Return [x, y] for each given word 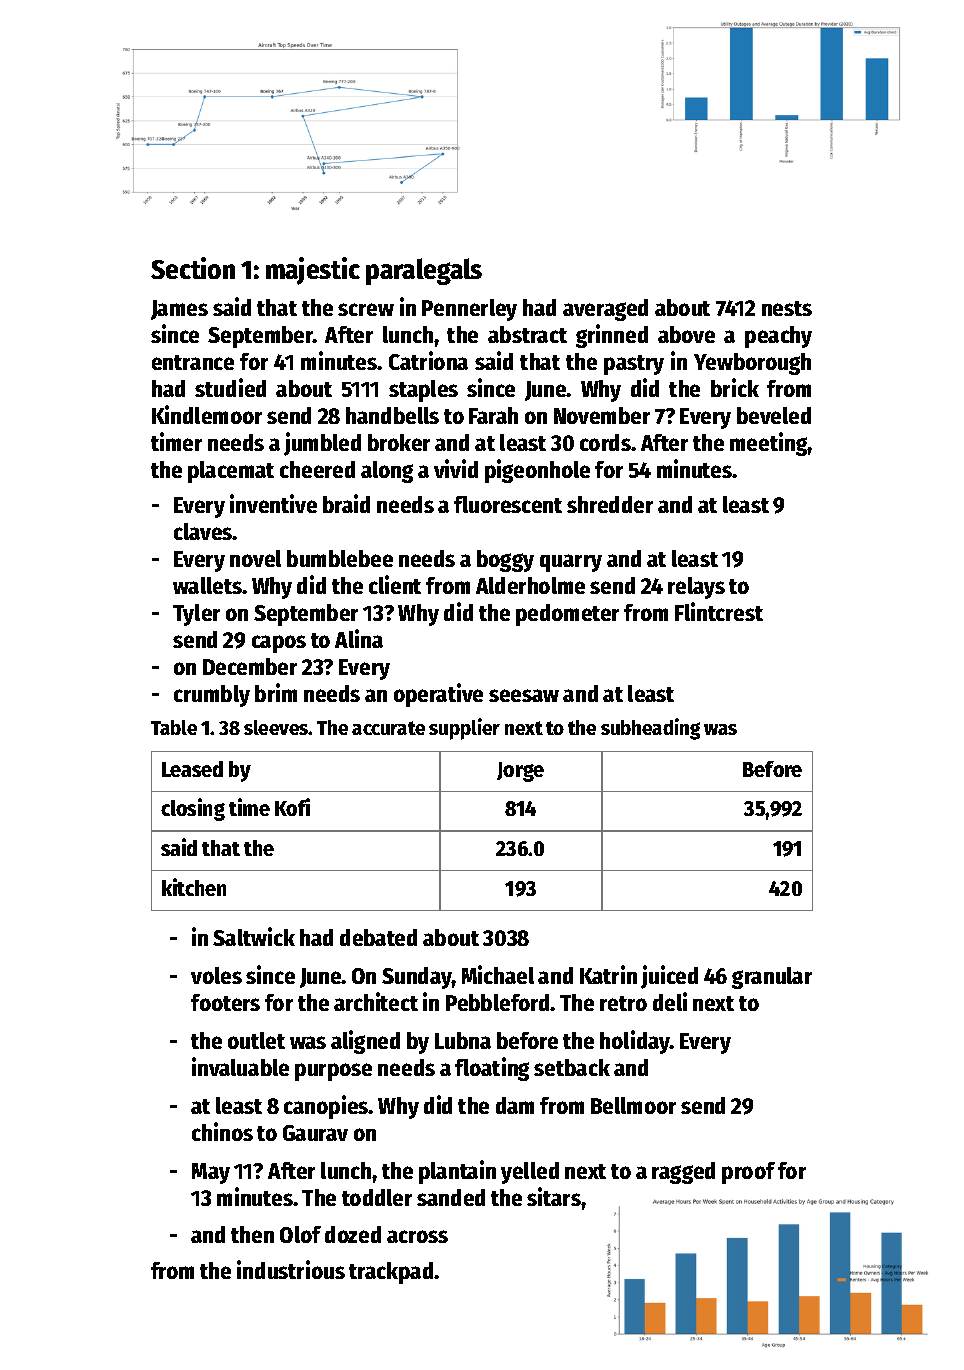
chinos [222, 1131]
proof [748, 1173]
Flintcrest [719, 611]
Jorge [520, 772]
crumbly [212, 696]
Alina [359, 638]
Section [193, 268]
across [417, 1236]
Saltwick [254, 936]
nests [787, 308]
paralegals [424, 271]
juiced [669, 977]
